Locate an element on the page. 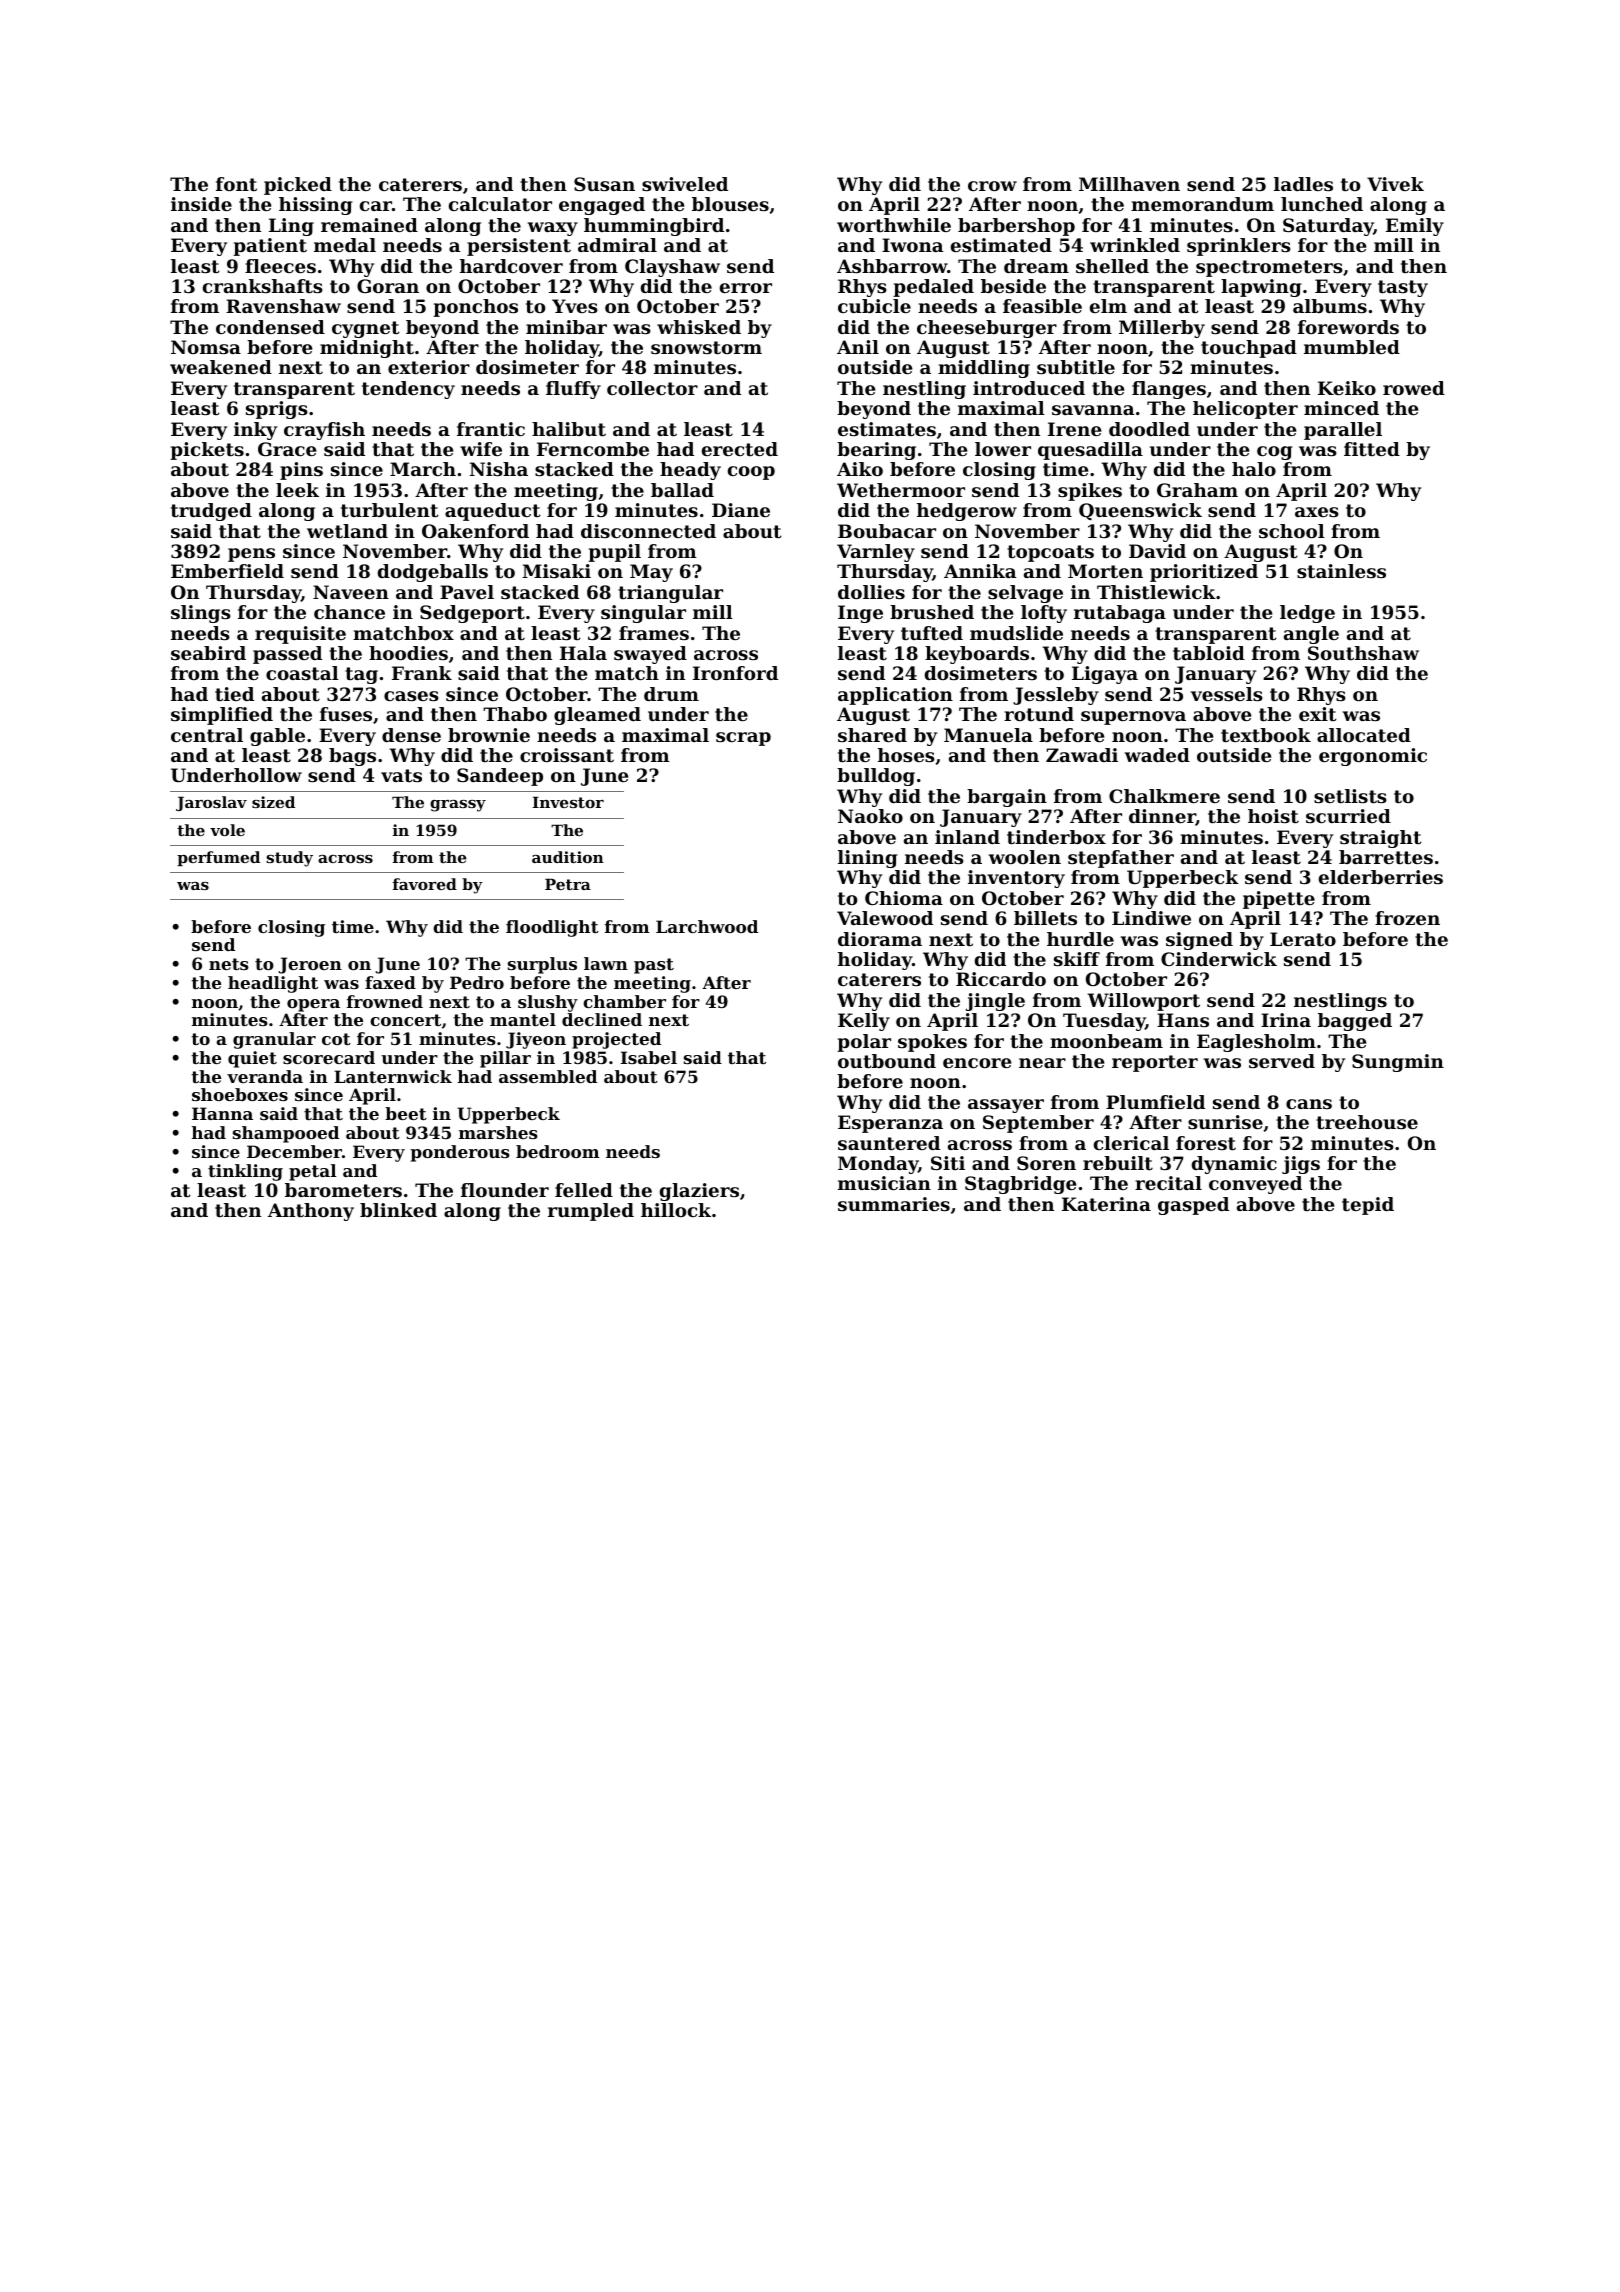 Image resolution: width=1620 pixels, height=2292 pixels. crow is located at coordinates (992, 186).
